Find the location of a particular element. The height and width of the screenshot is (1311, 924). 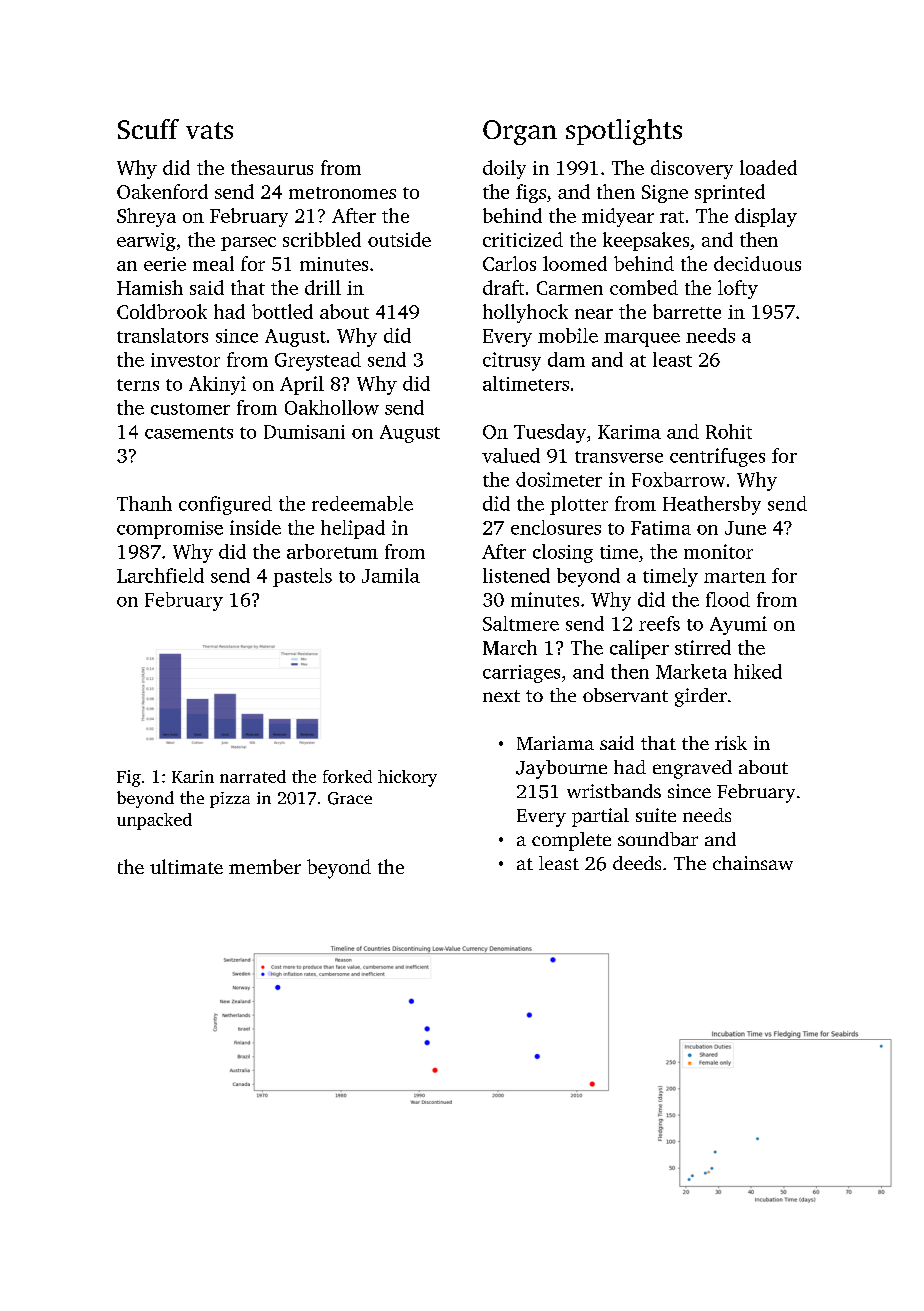

lofty is located at coordinates (738, 289).
